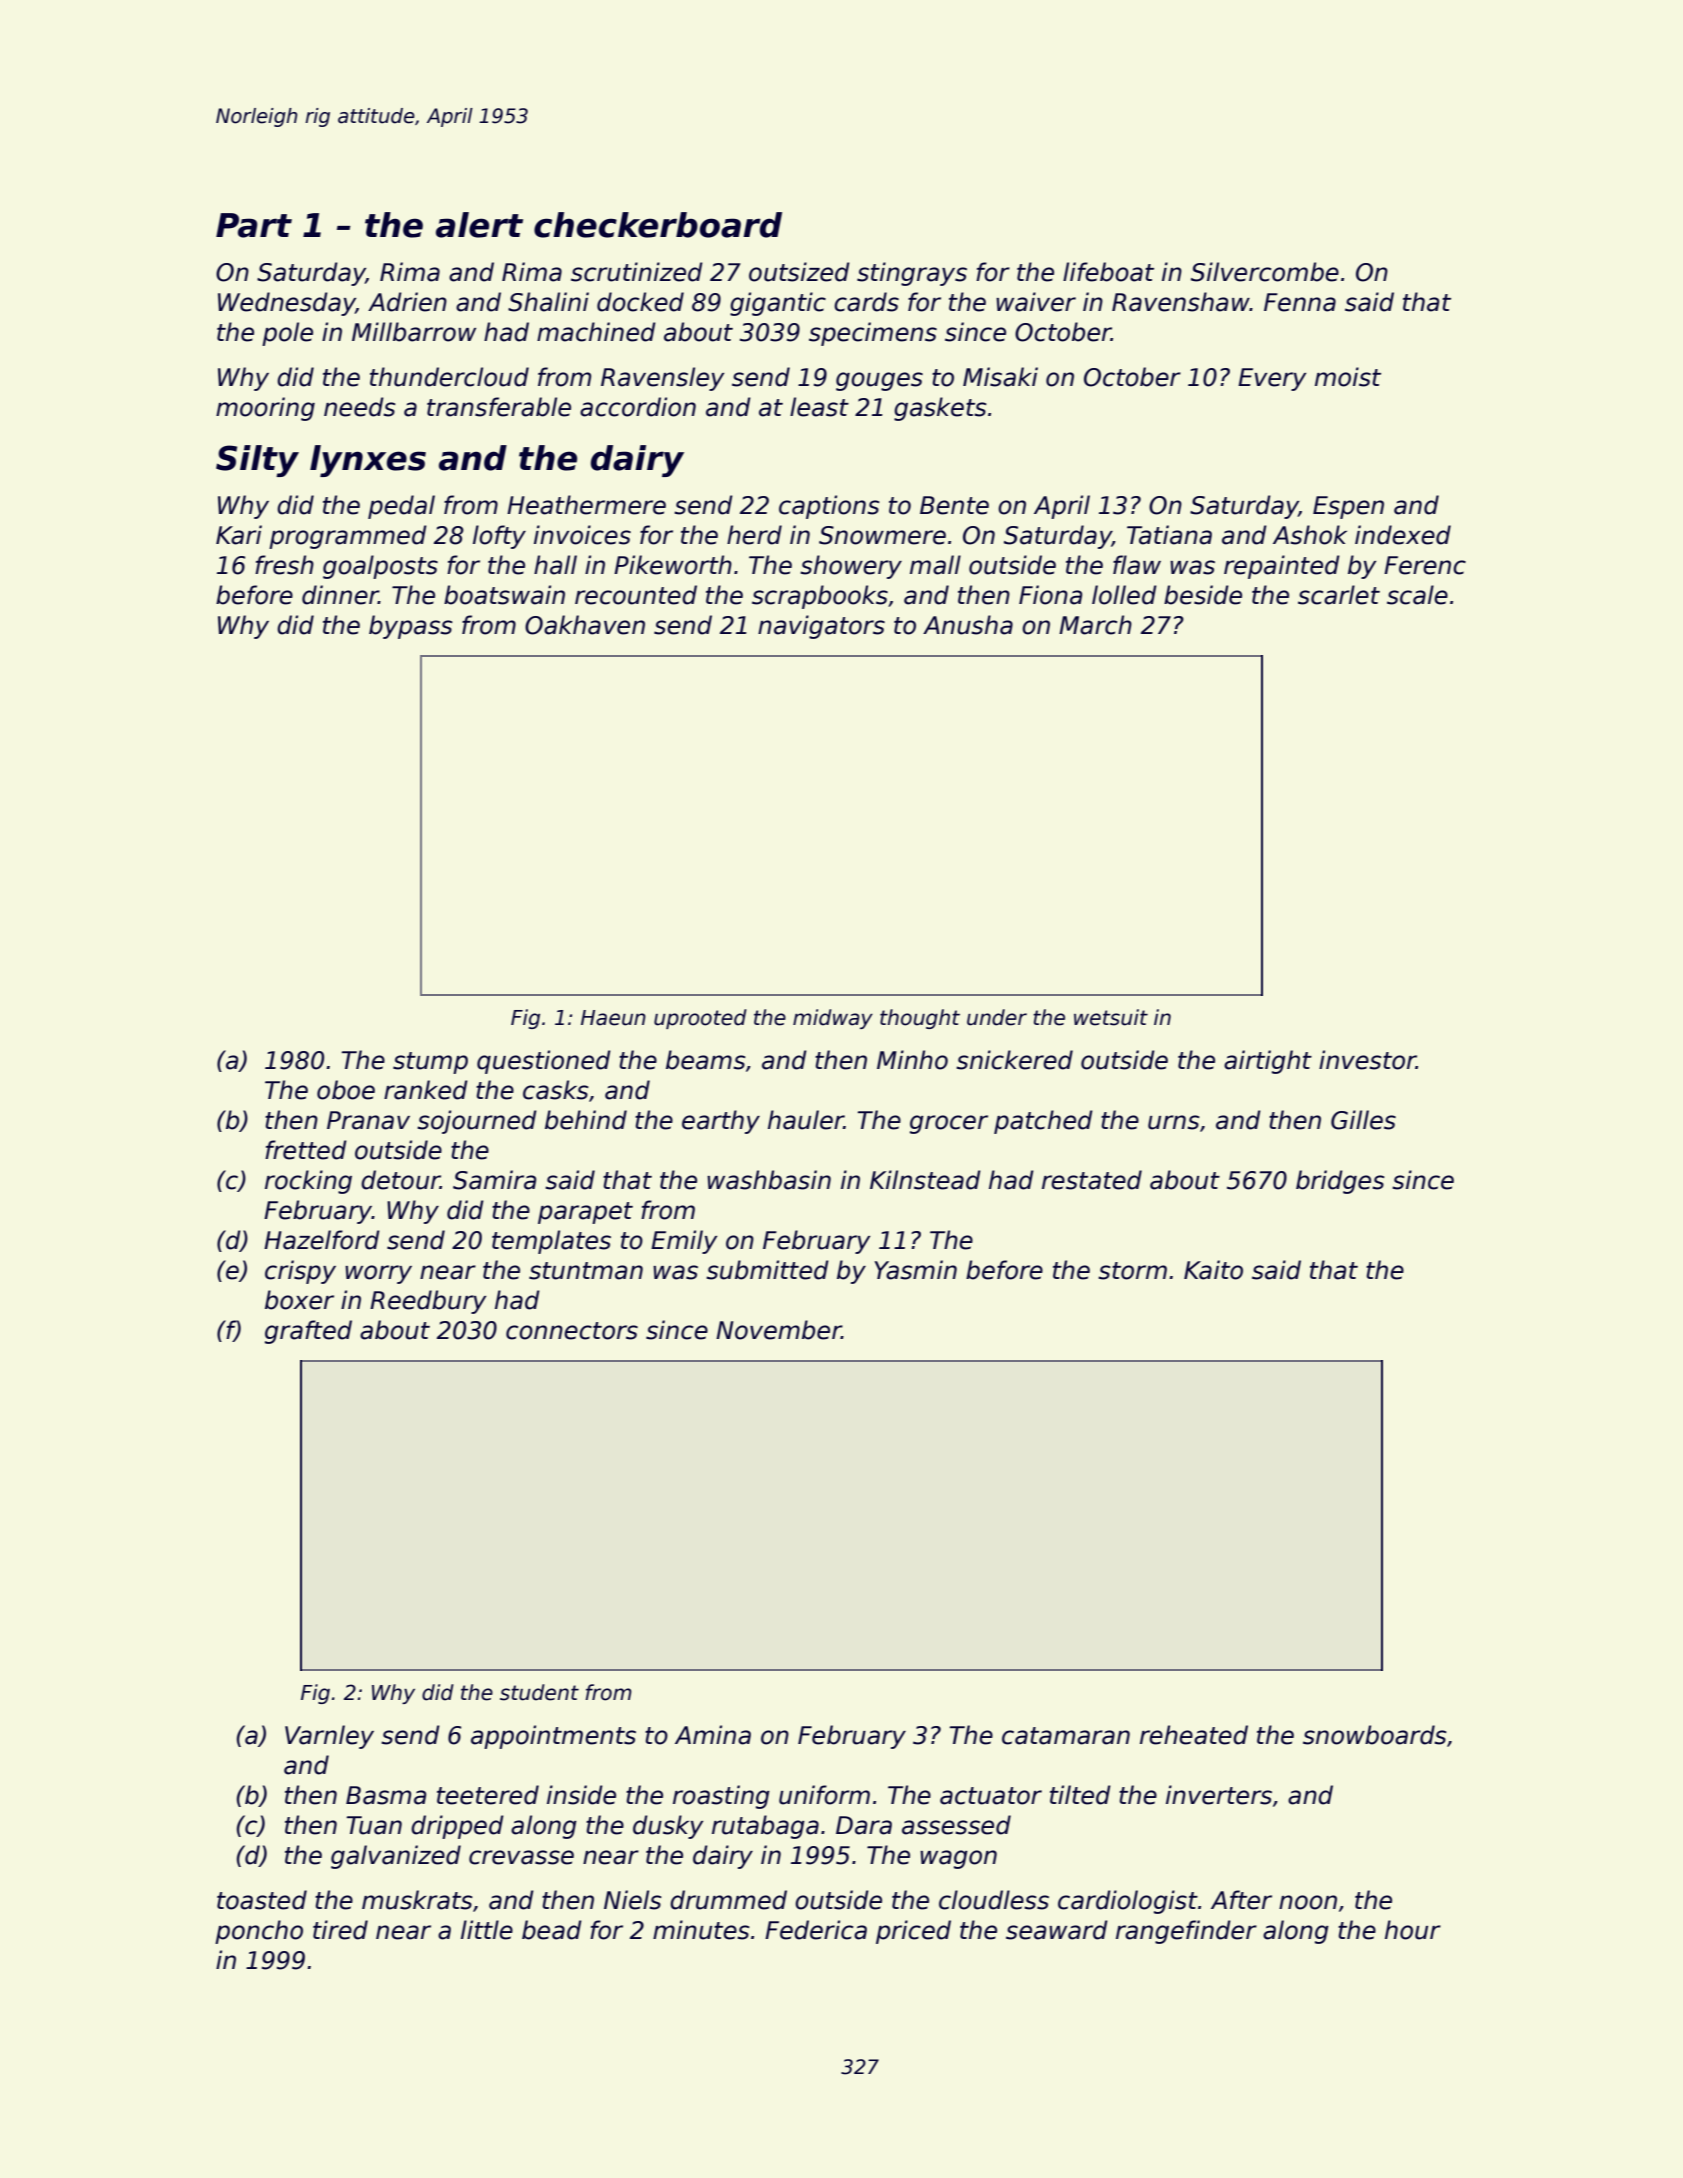  I want to click on Espen, so click(1348, 507).
